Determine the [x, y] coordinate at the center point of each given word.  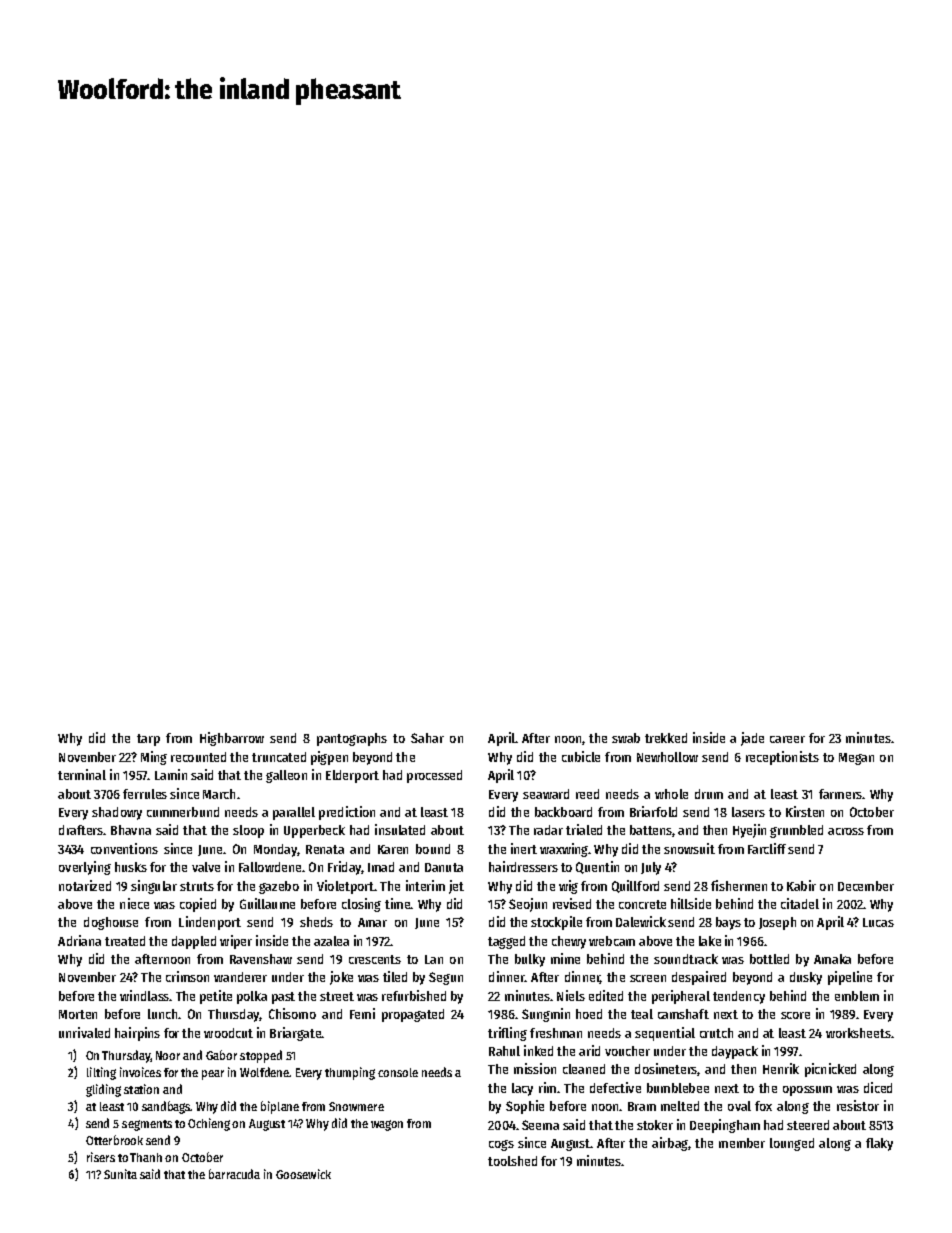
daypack [735, 1052]
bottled [769, 959]
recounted [198, 757]
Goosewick [303, 1174]
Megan [856, 759]
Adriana [79, 940]
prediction [347, 813]
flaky [879, 1144]
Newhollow [667, 757]
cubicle [581, 756]
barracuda [234, 1174]
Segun [446, 978]
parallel [294, 813]
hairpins [137, 1034]
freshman [556, 1033]
